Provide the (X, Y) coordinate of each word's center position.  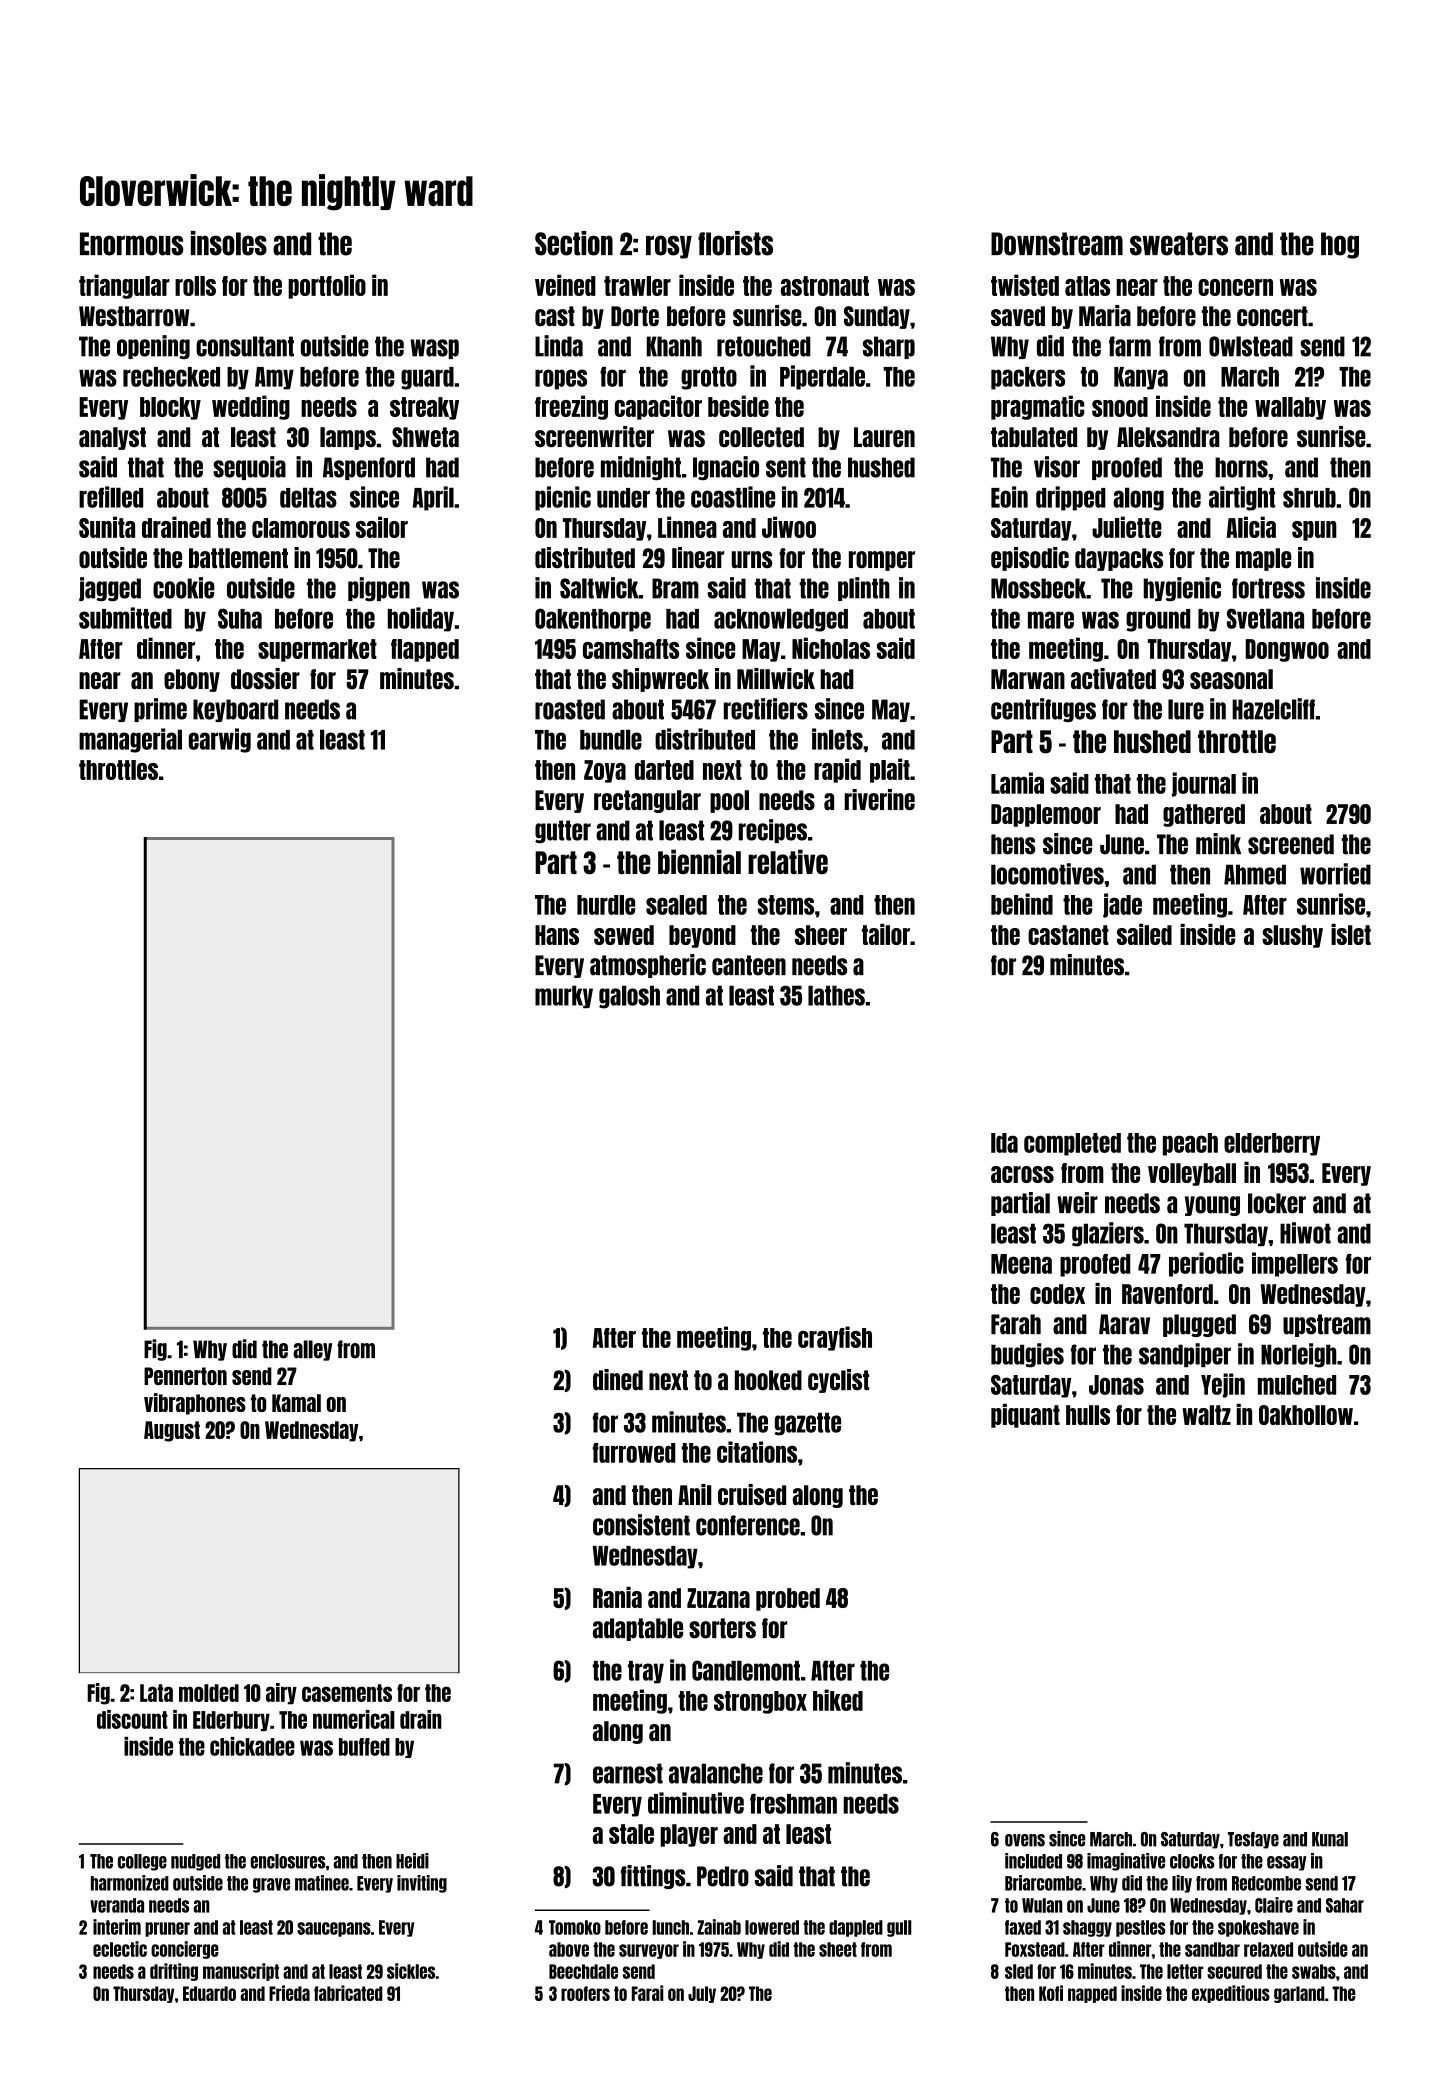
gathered (1204, 815)
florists (735, 243)
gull (899, 1928)
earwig (220, 740)
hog (1340, 245)
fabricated (348, 1993)
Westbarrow (134, 316)
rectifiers (766, 709)
